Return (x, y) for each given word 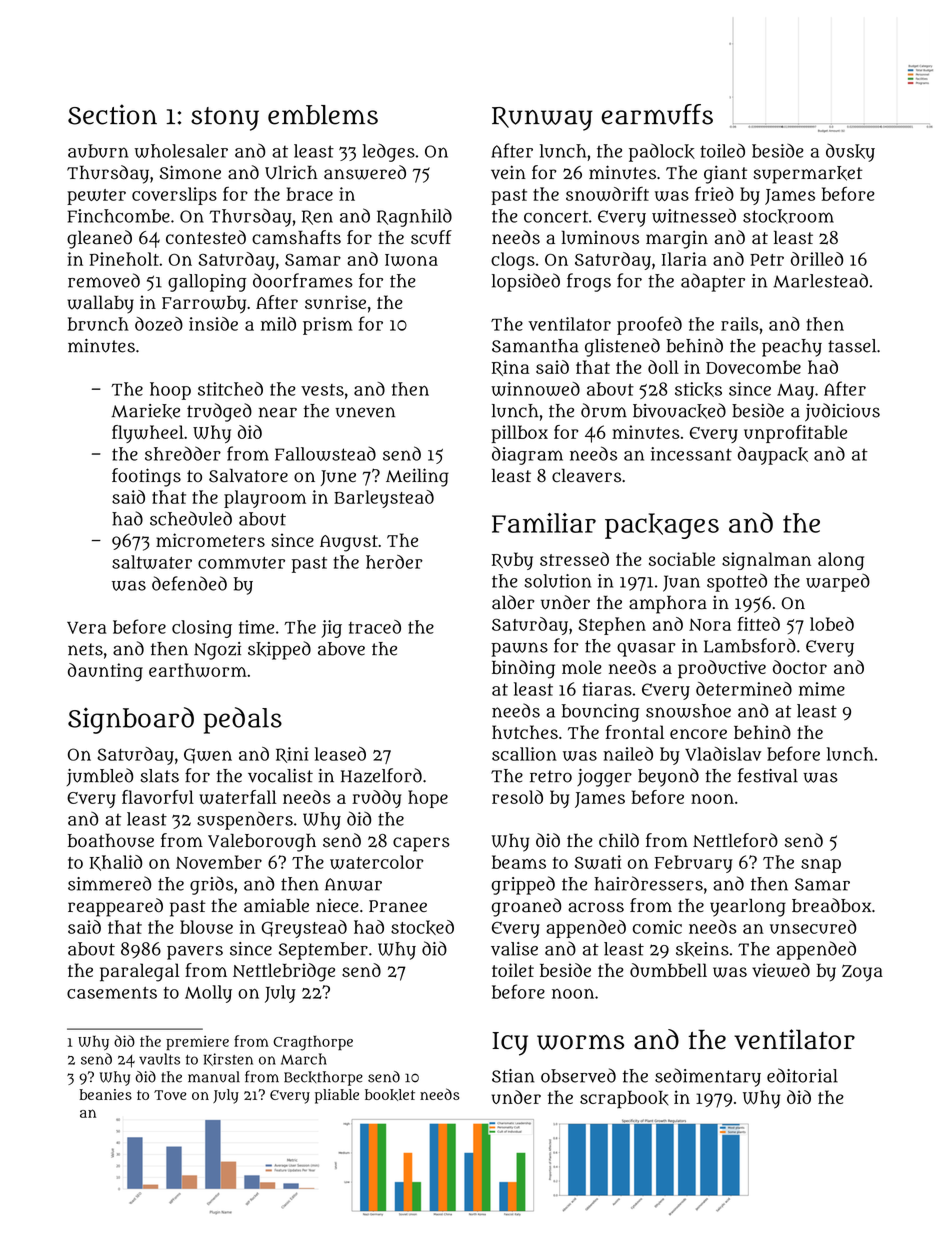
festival (768, 775)
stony (225, 119)
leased (340, 754)
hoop (170, 391)
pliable (337, 1096)
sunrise (335, 302)
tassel (852, 346)
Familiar (544, 523)
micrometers (210, 540)
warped (838, 582)
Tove (170, 1095)
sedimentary (708, 1077)
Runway (542, 119)
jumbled (100, 777)
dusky (850, 152)
